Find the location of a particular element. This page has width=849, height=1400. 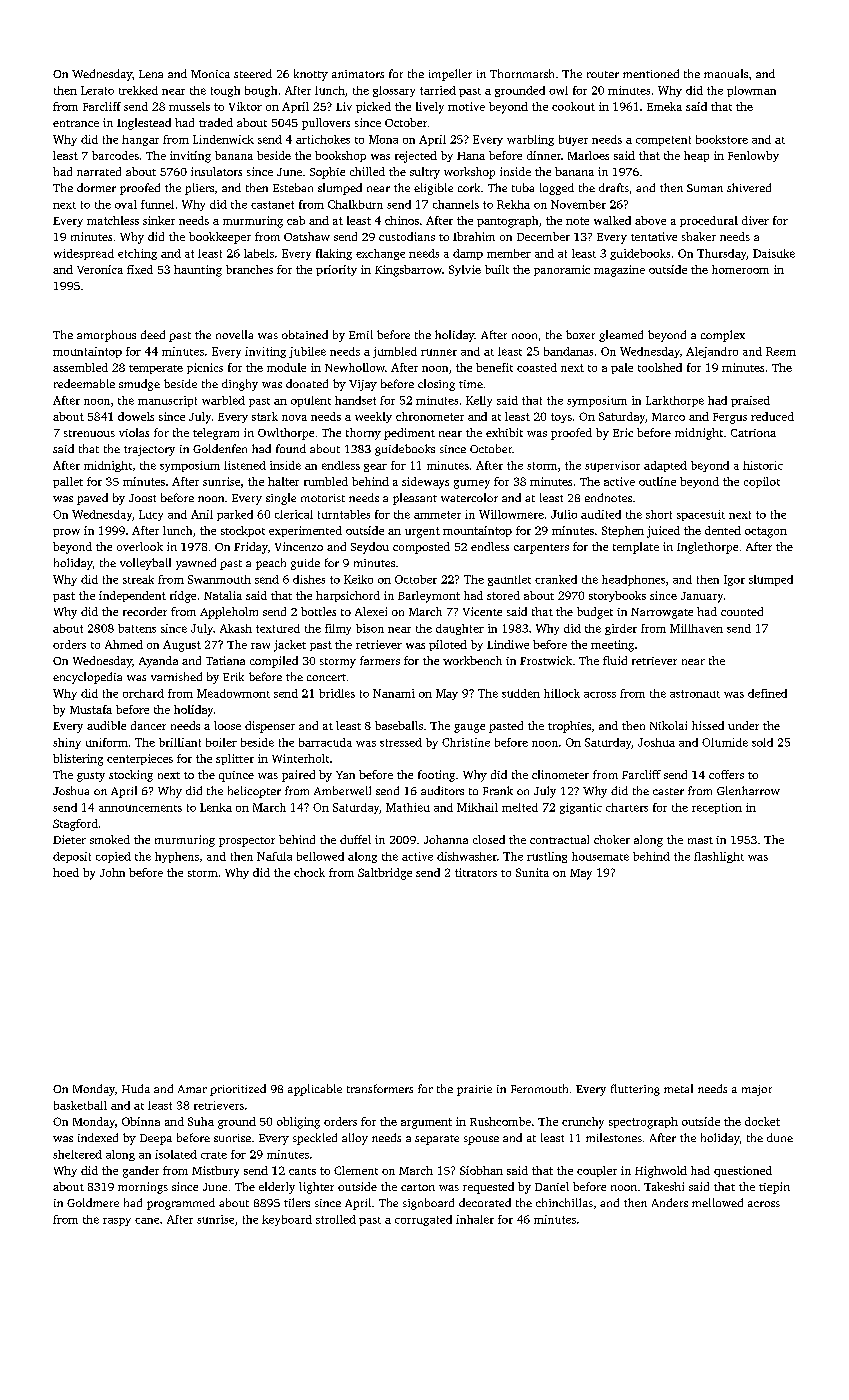

chock is located at coordinates (309, 872).
